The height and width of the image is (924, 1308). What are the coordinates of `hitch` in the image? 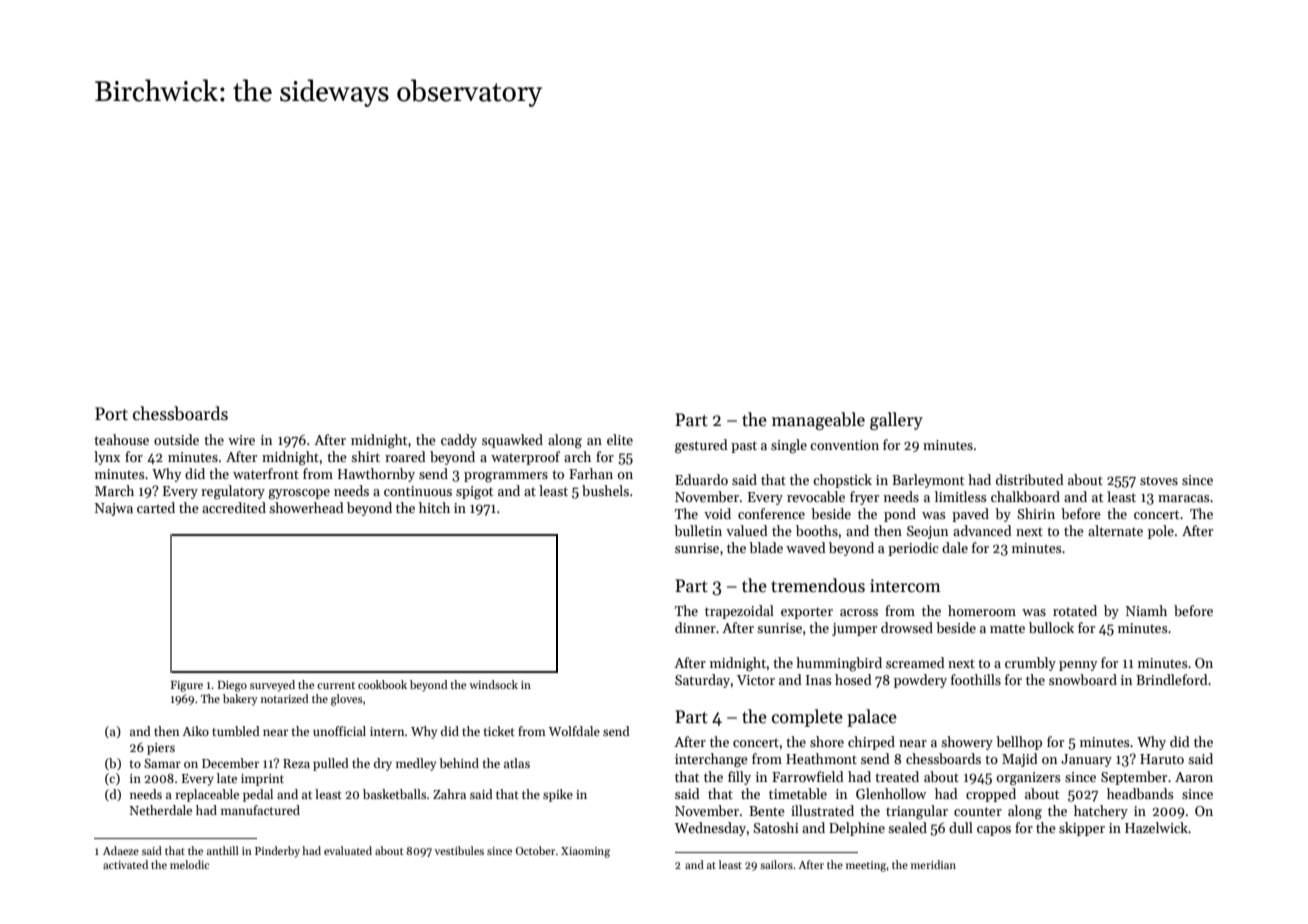 It's located at (434, 507).
